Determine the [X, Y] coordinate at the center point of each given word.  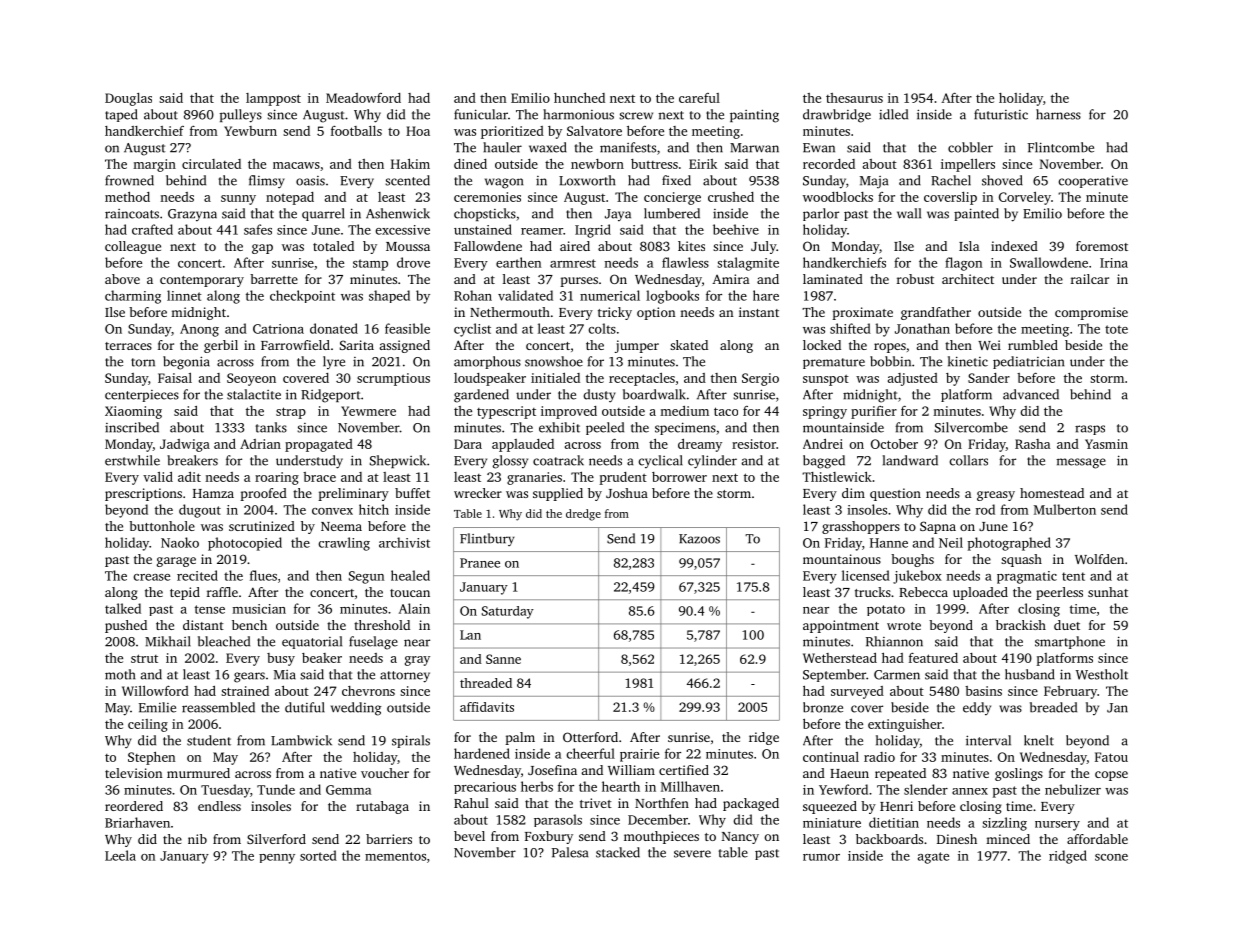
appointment [841, 626]
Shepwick [398, 461]
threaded [486, 683]
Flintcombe [1061, 147]
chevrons [368, 691]
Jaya [618, 215]
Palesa [570, 852]
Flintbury [487, 539]
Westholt [1102, 674]
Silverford [276, 839]
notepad [290, 198]
